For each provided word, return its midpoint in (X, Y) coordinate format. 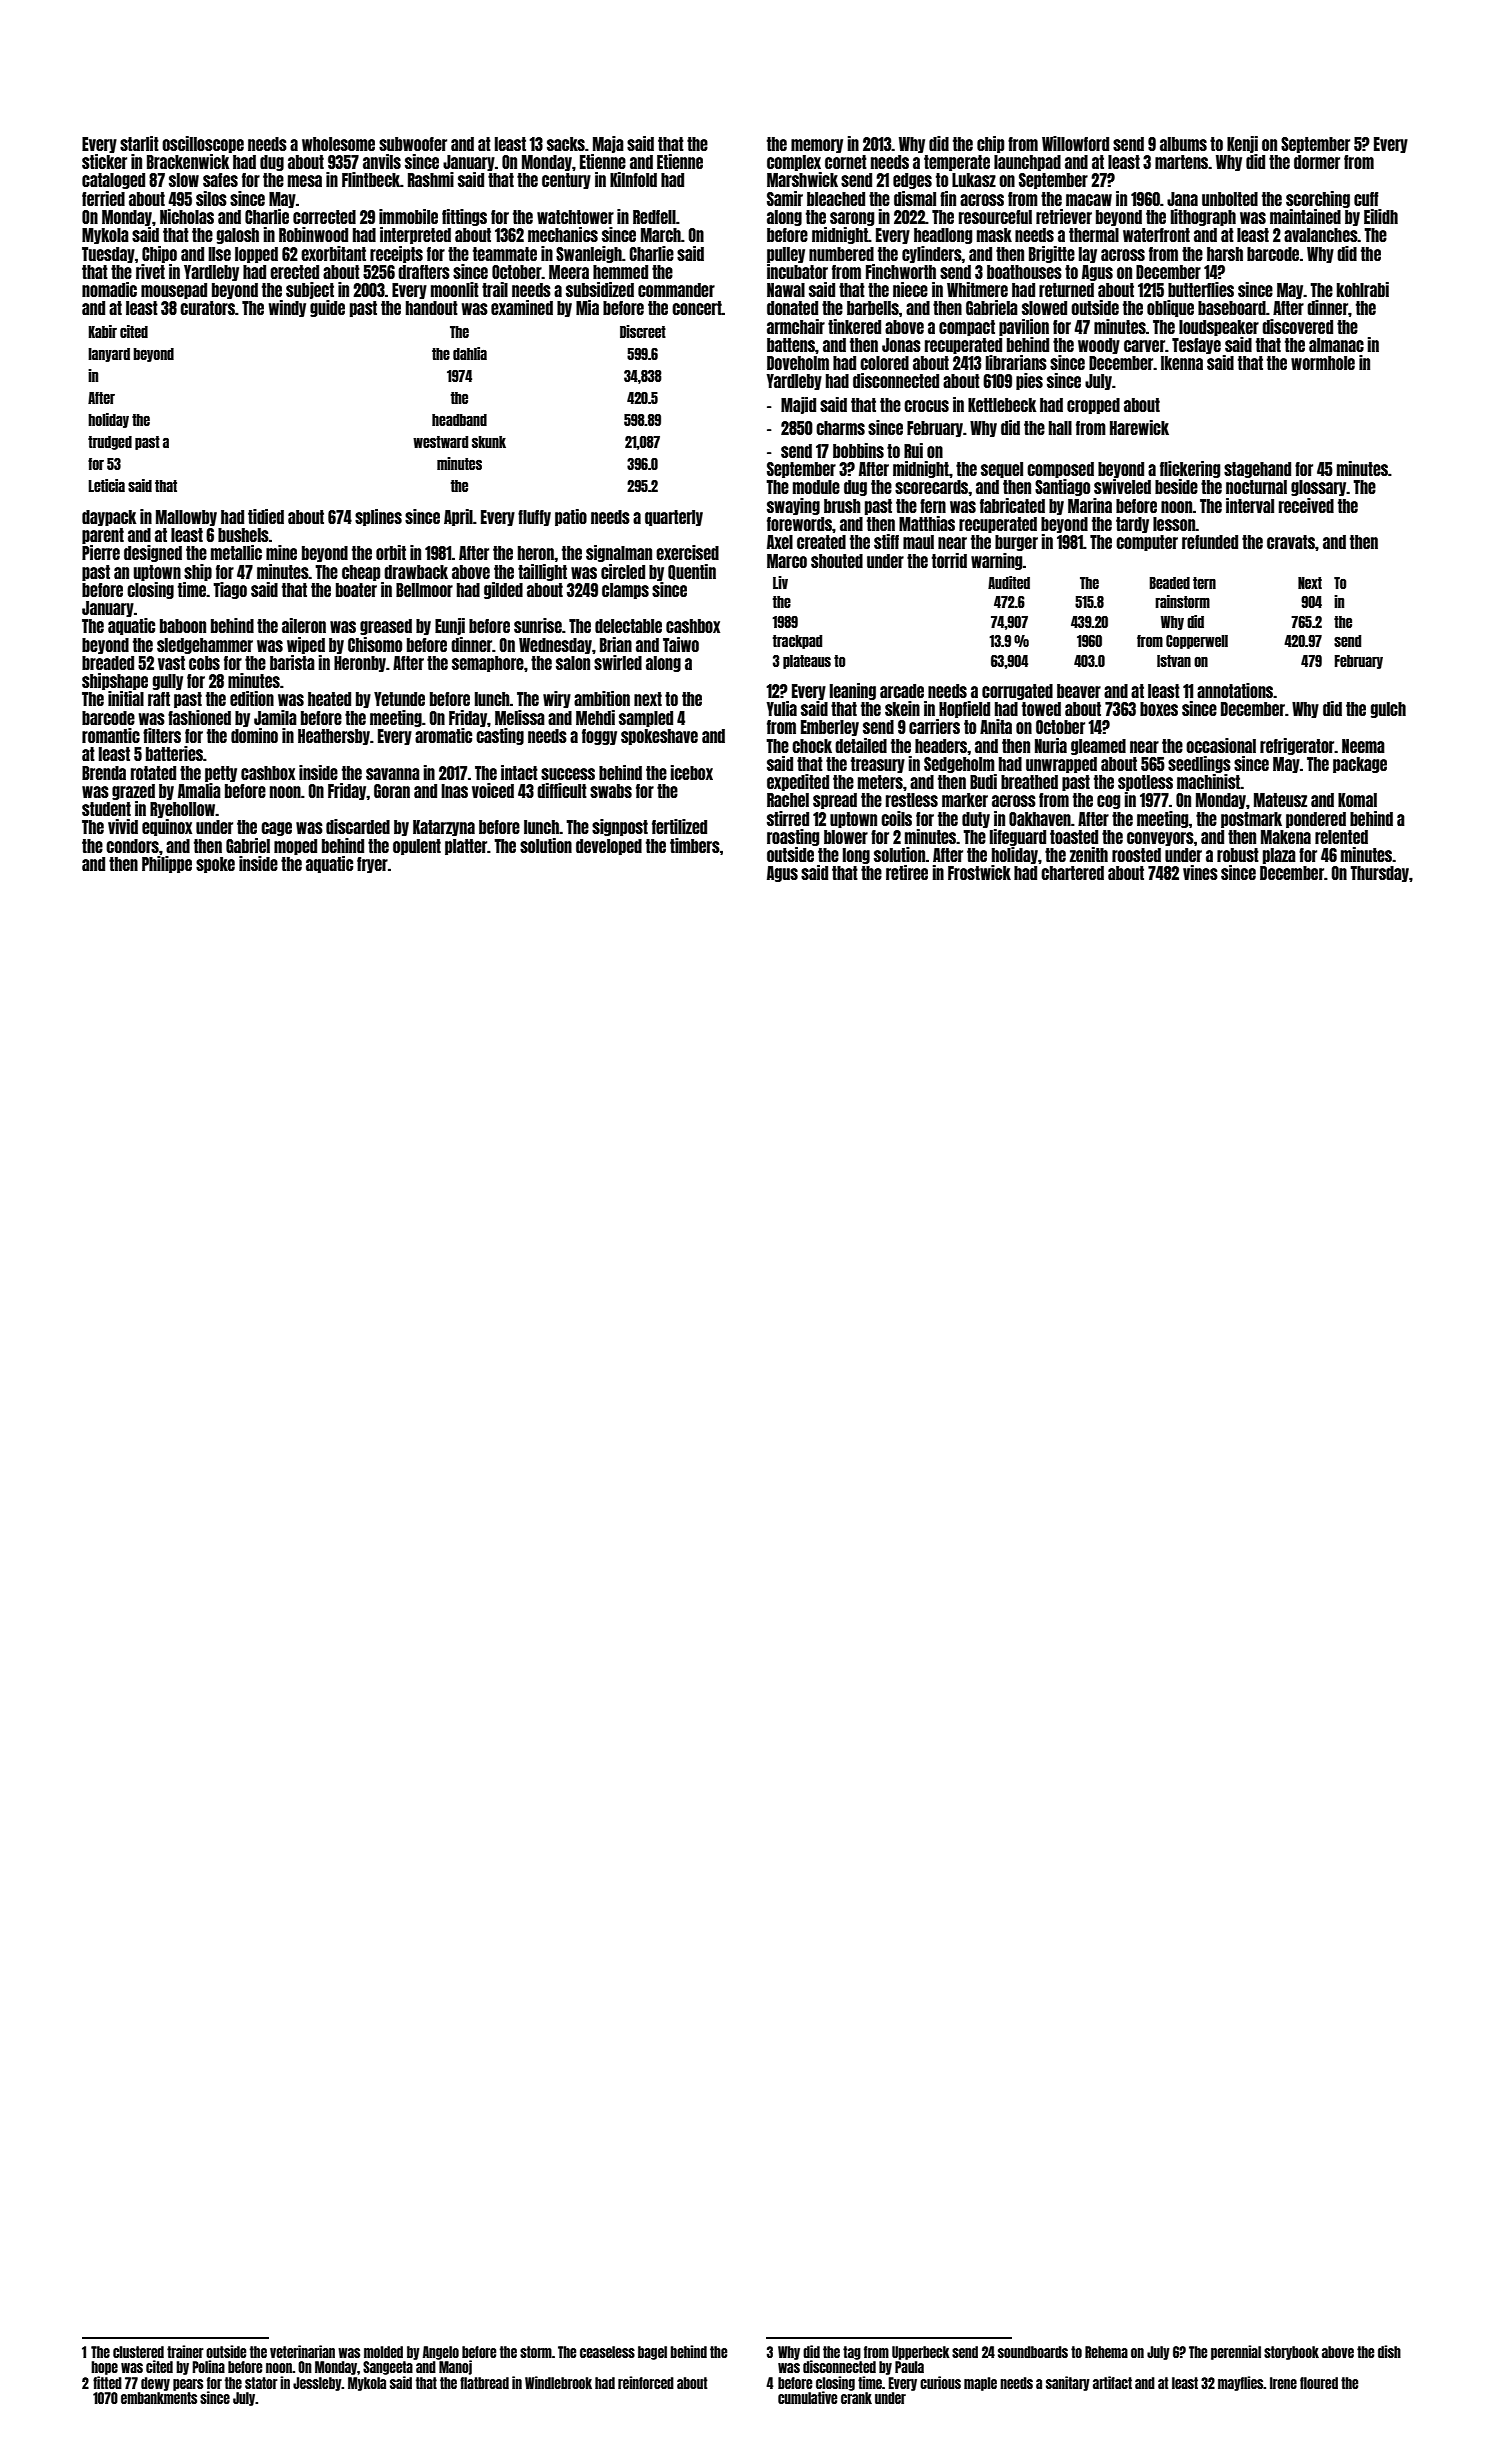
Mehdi (595, 717)
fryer (372, 865)
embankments (159, 2398)
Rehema (1106, 2352)
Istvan (1174, 661)
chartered (1072, 873)
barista (292, 662)
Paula (909, 2367)
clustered (138, 2352)
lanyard (109, 355)
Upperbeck (921, 2353)
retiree (907, 872)
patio (571, 517)
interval (1250, 505)
